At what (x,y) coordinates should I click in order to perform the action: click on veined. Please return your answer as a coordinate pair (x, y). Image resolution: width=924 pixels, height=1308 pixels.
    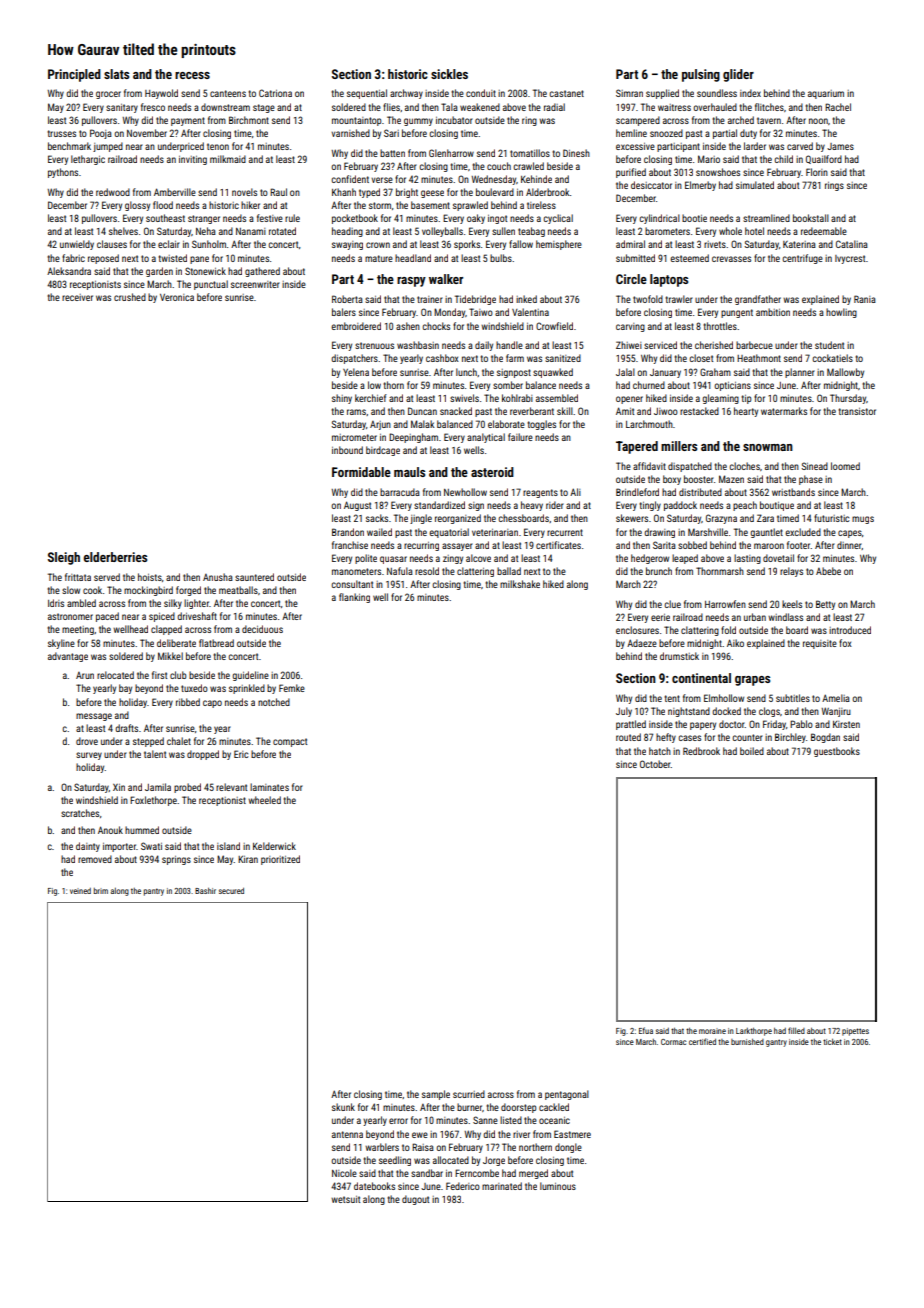
    Looking at the image, I should click on (80, 891).
